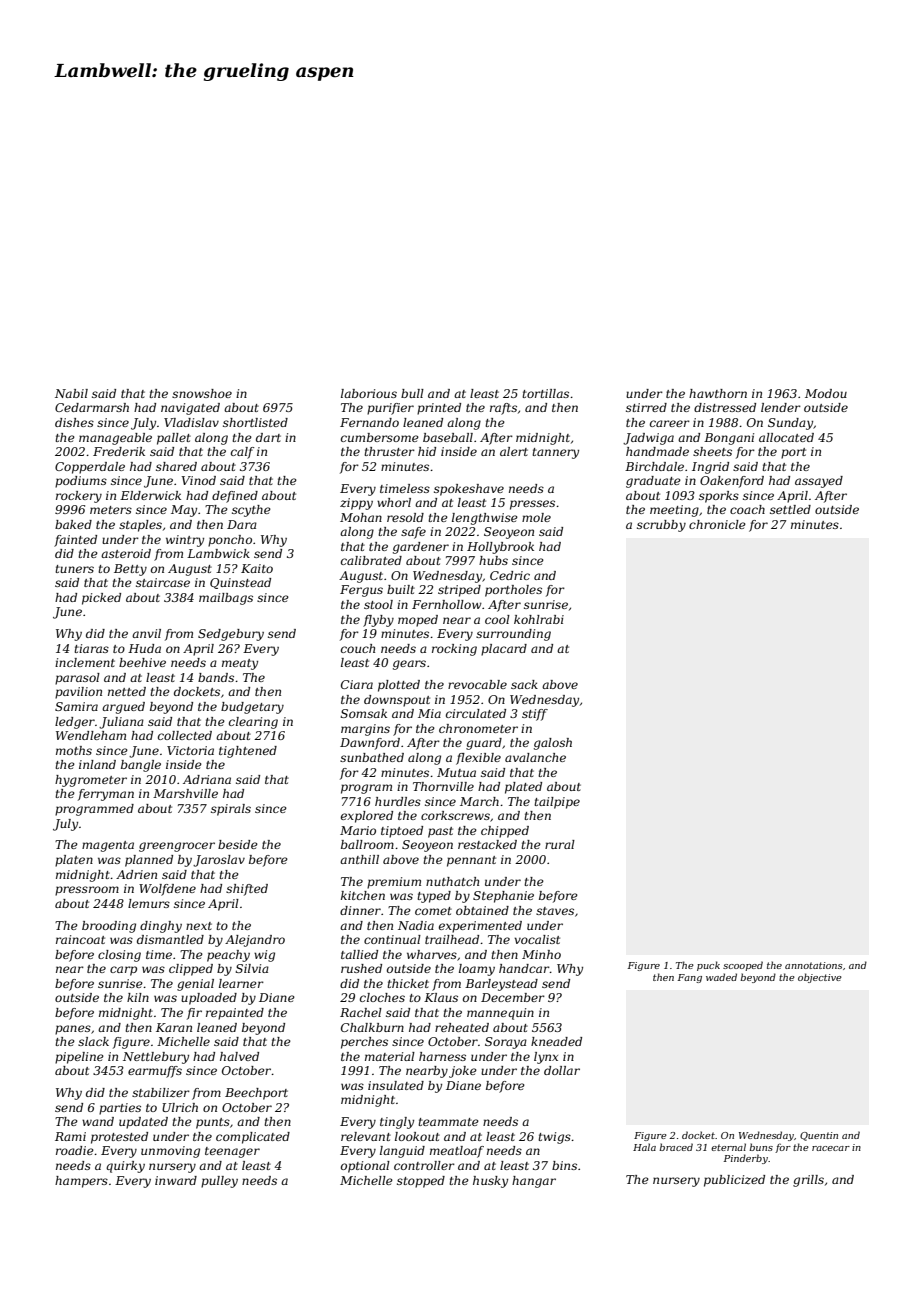 Image resolution: width=924 pixels, height=1308 pixels. What do you see at coordinates (248, 752) in the image?
I see `tightened` at bounding box center [248, 752].
